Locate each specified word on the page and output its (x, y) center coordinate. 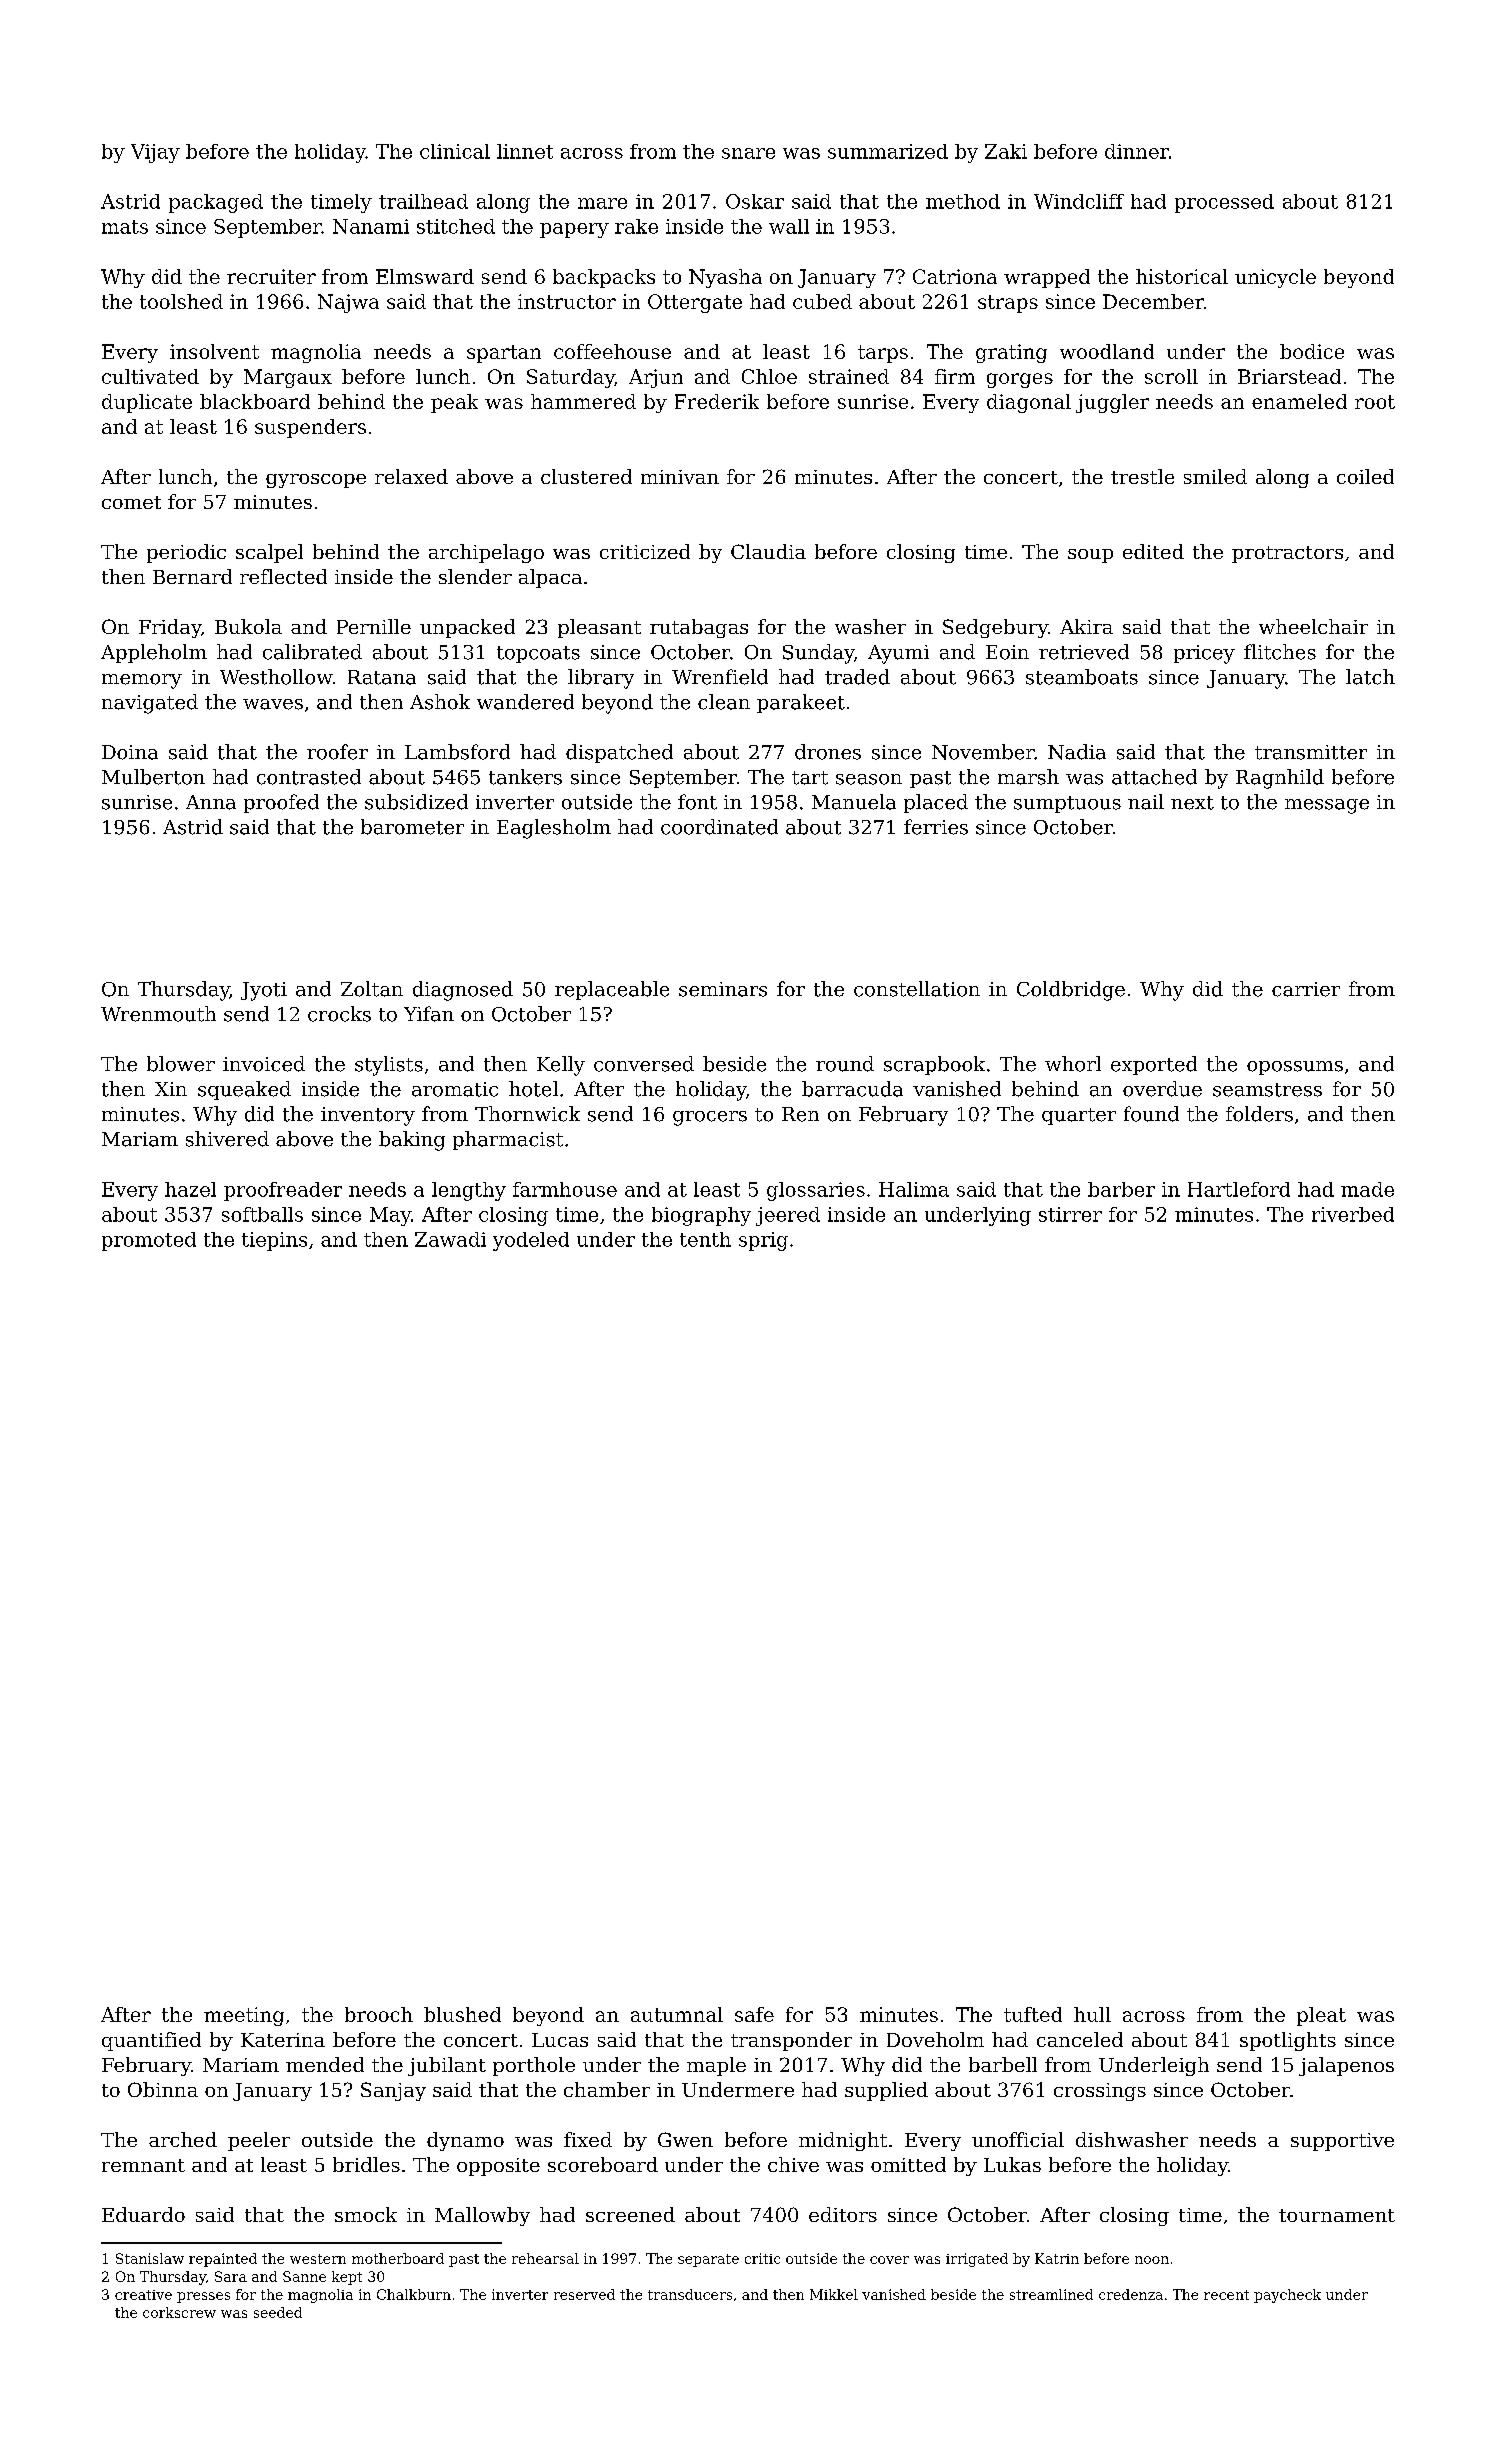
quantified (151, 2041)
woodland (1107, 351)
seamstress (1267, 1090)
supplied (886, 2091)
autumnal (677, 2014)
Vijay (155, 153)
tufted (1033, 2014)
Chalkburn (414, 2294)
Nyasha (725, 278)
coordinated (719, 827)
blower (181, 1064)
